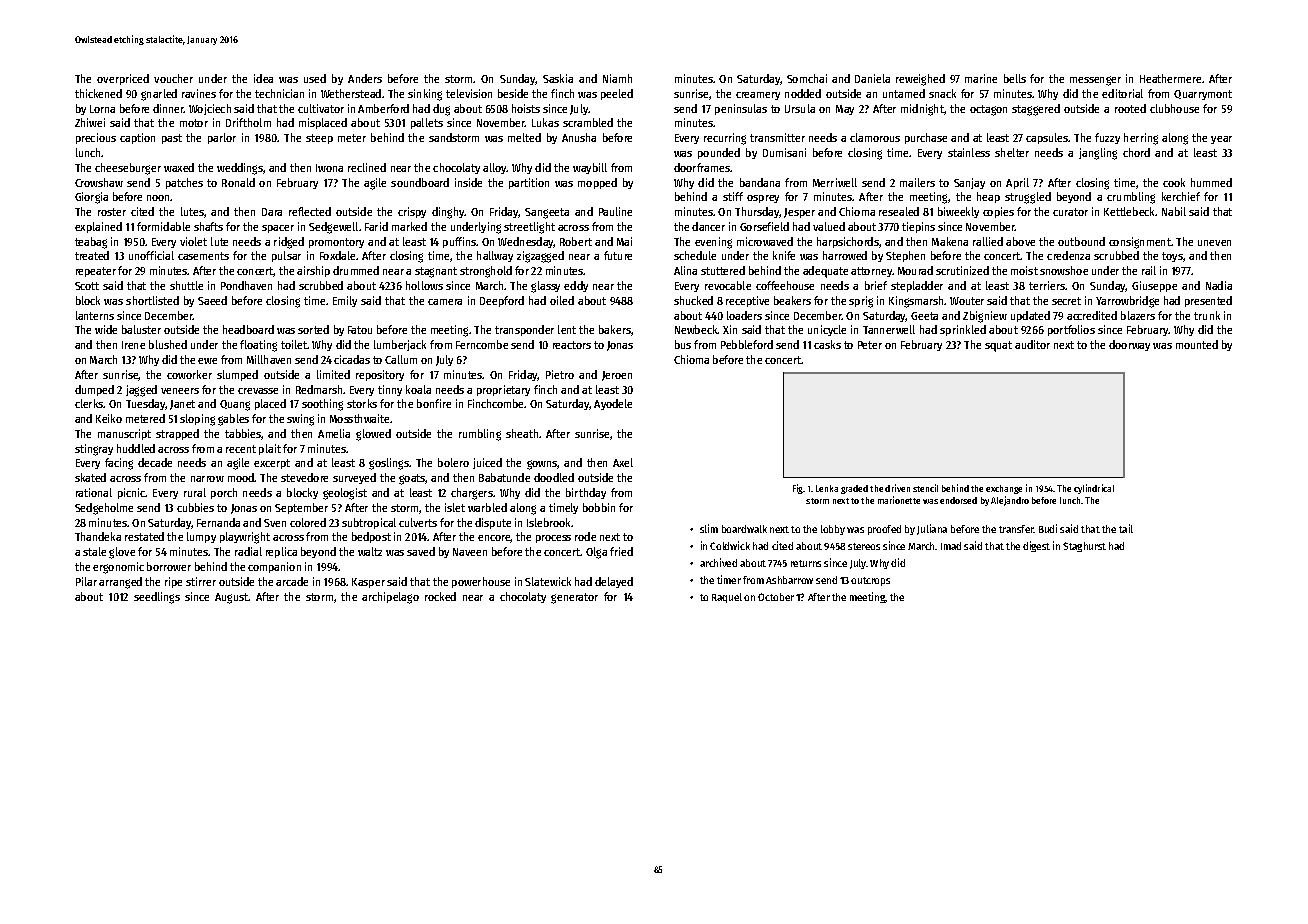  What do you see at coordinates (337, 255) in the screenshot?
I see `Foxdale` at bounding box center [337, 255].
